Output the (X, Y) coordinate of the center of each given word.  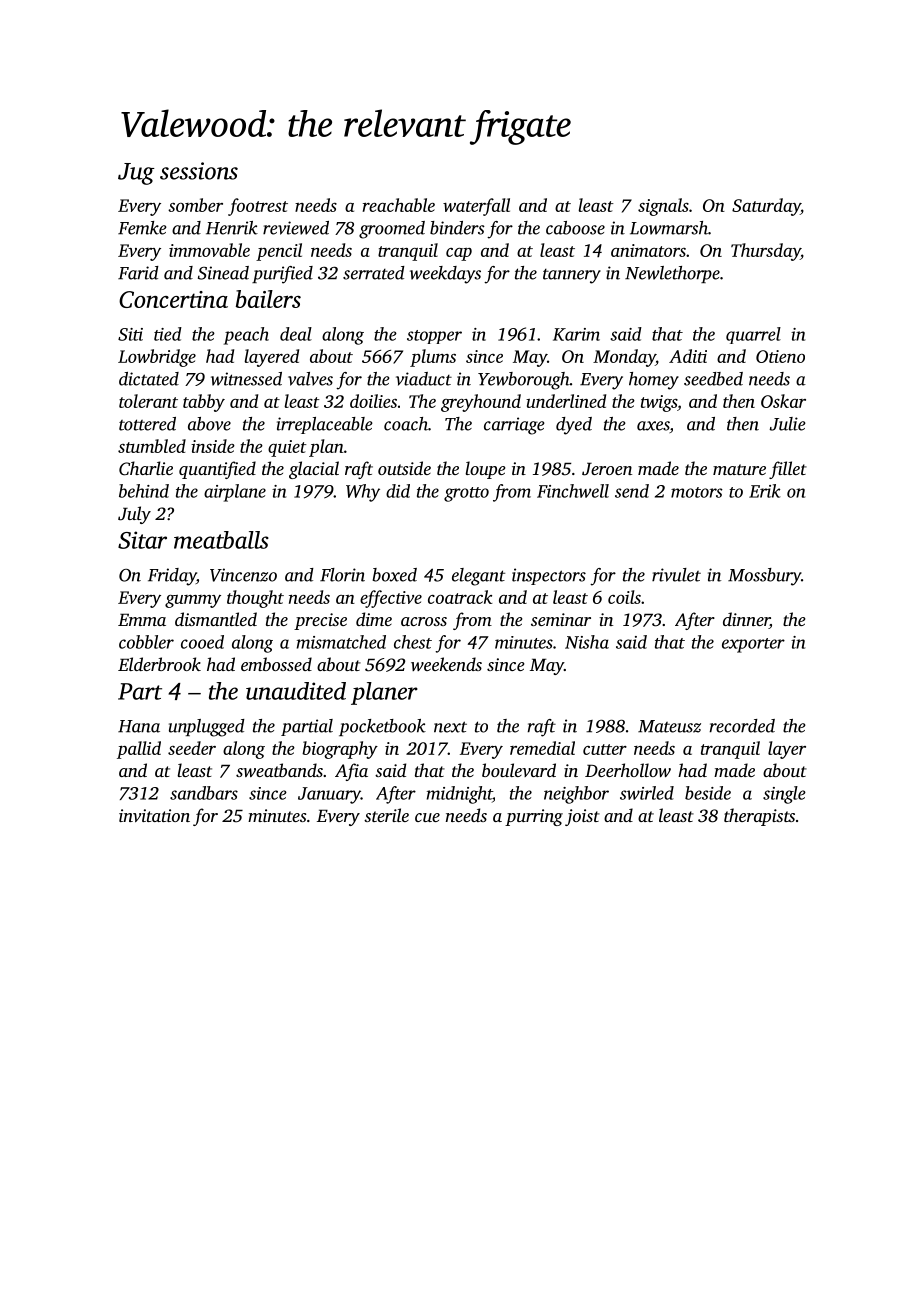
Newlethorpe (672, 274)
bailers (268, 299)
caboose (575, 228)
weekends (446, 664)
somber (195, 205)
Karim (576, 334)
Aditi (688, 356)
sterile (386, 815)
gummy (193, 601)
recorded (742, 726)
